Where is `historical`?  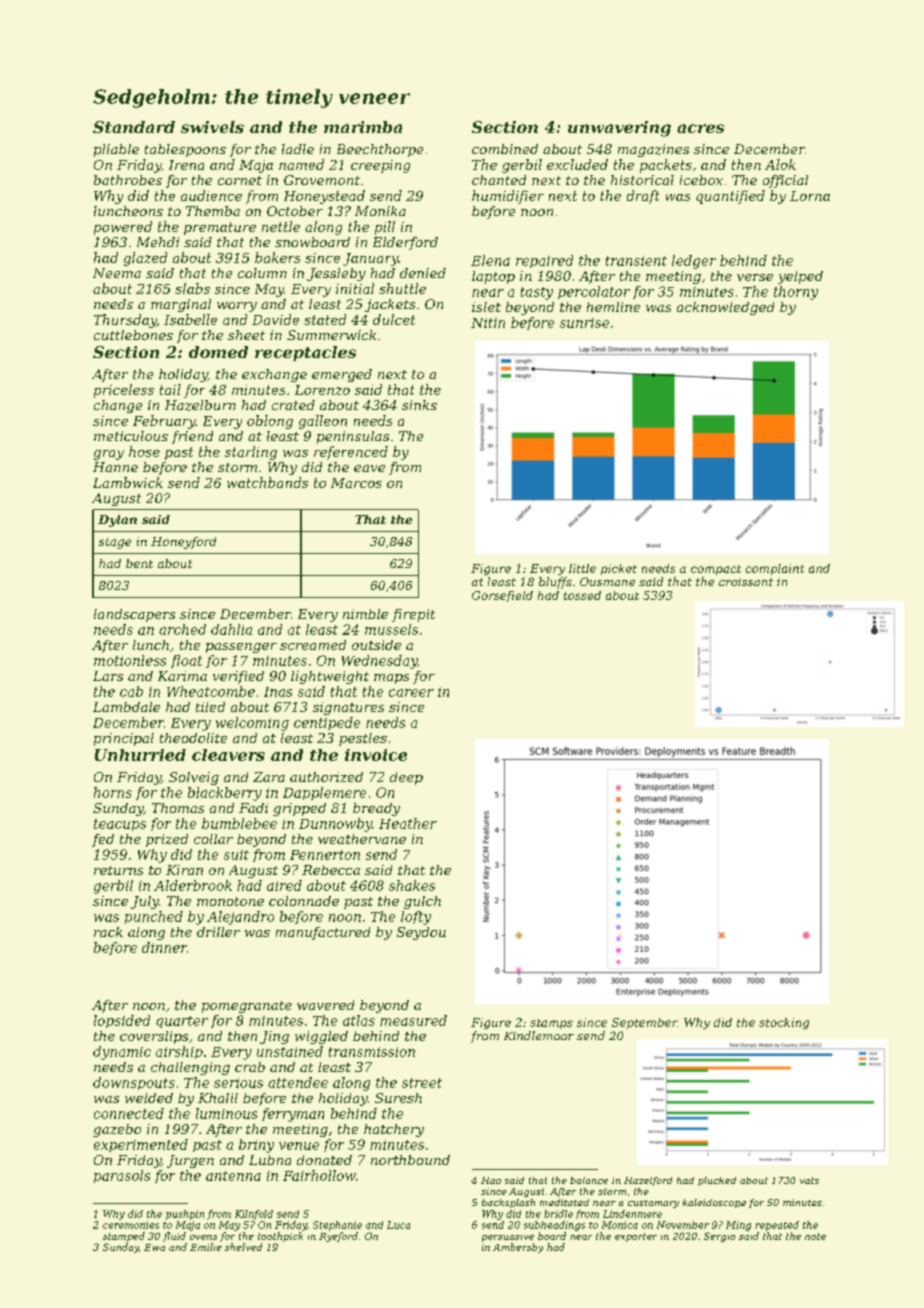 historical is located at coordinates (642, 180).
